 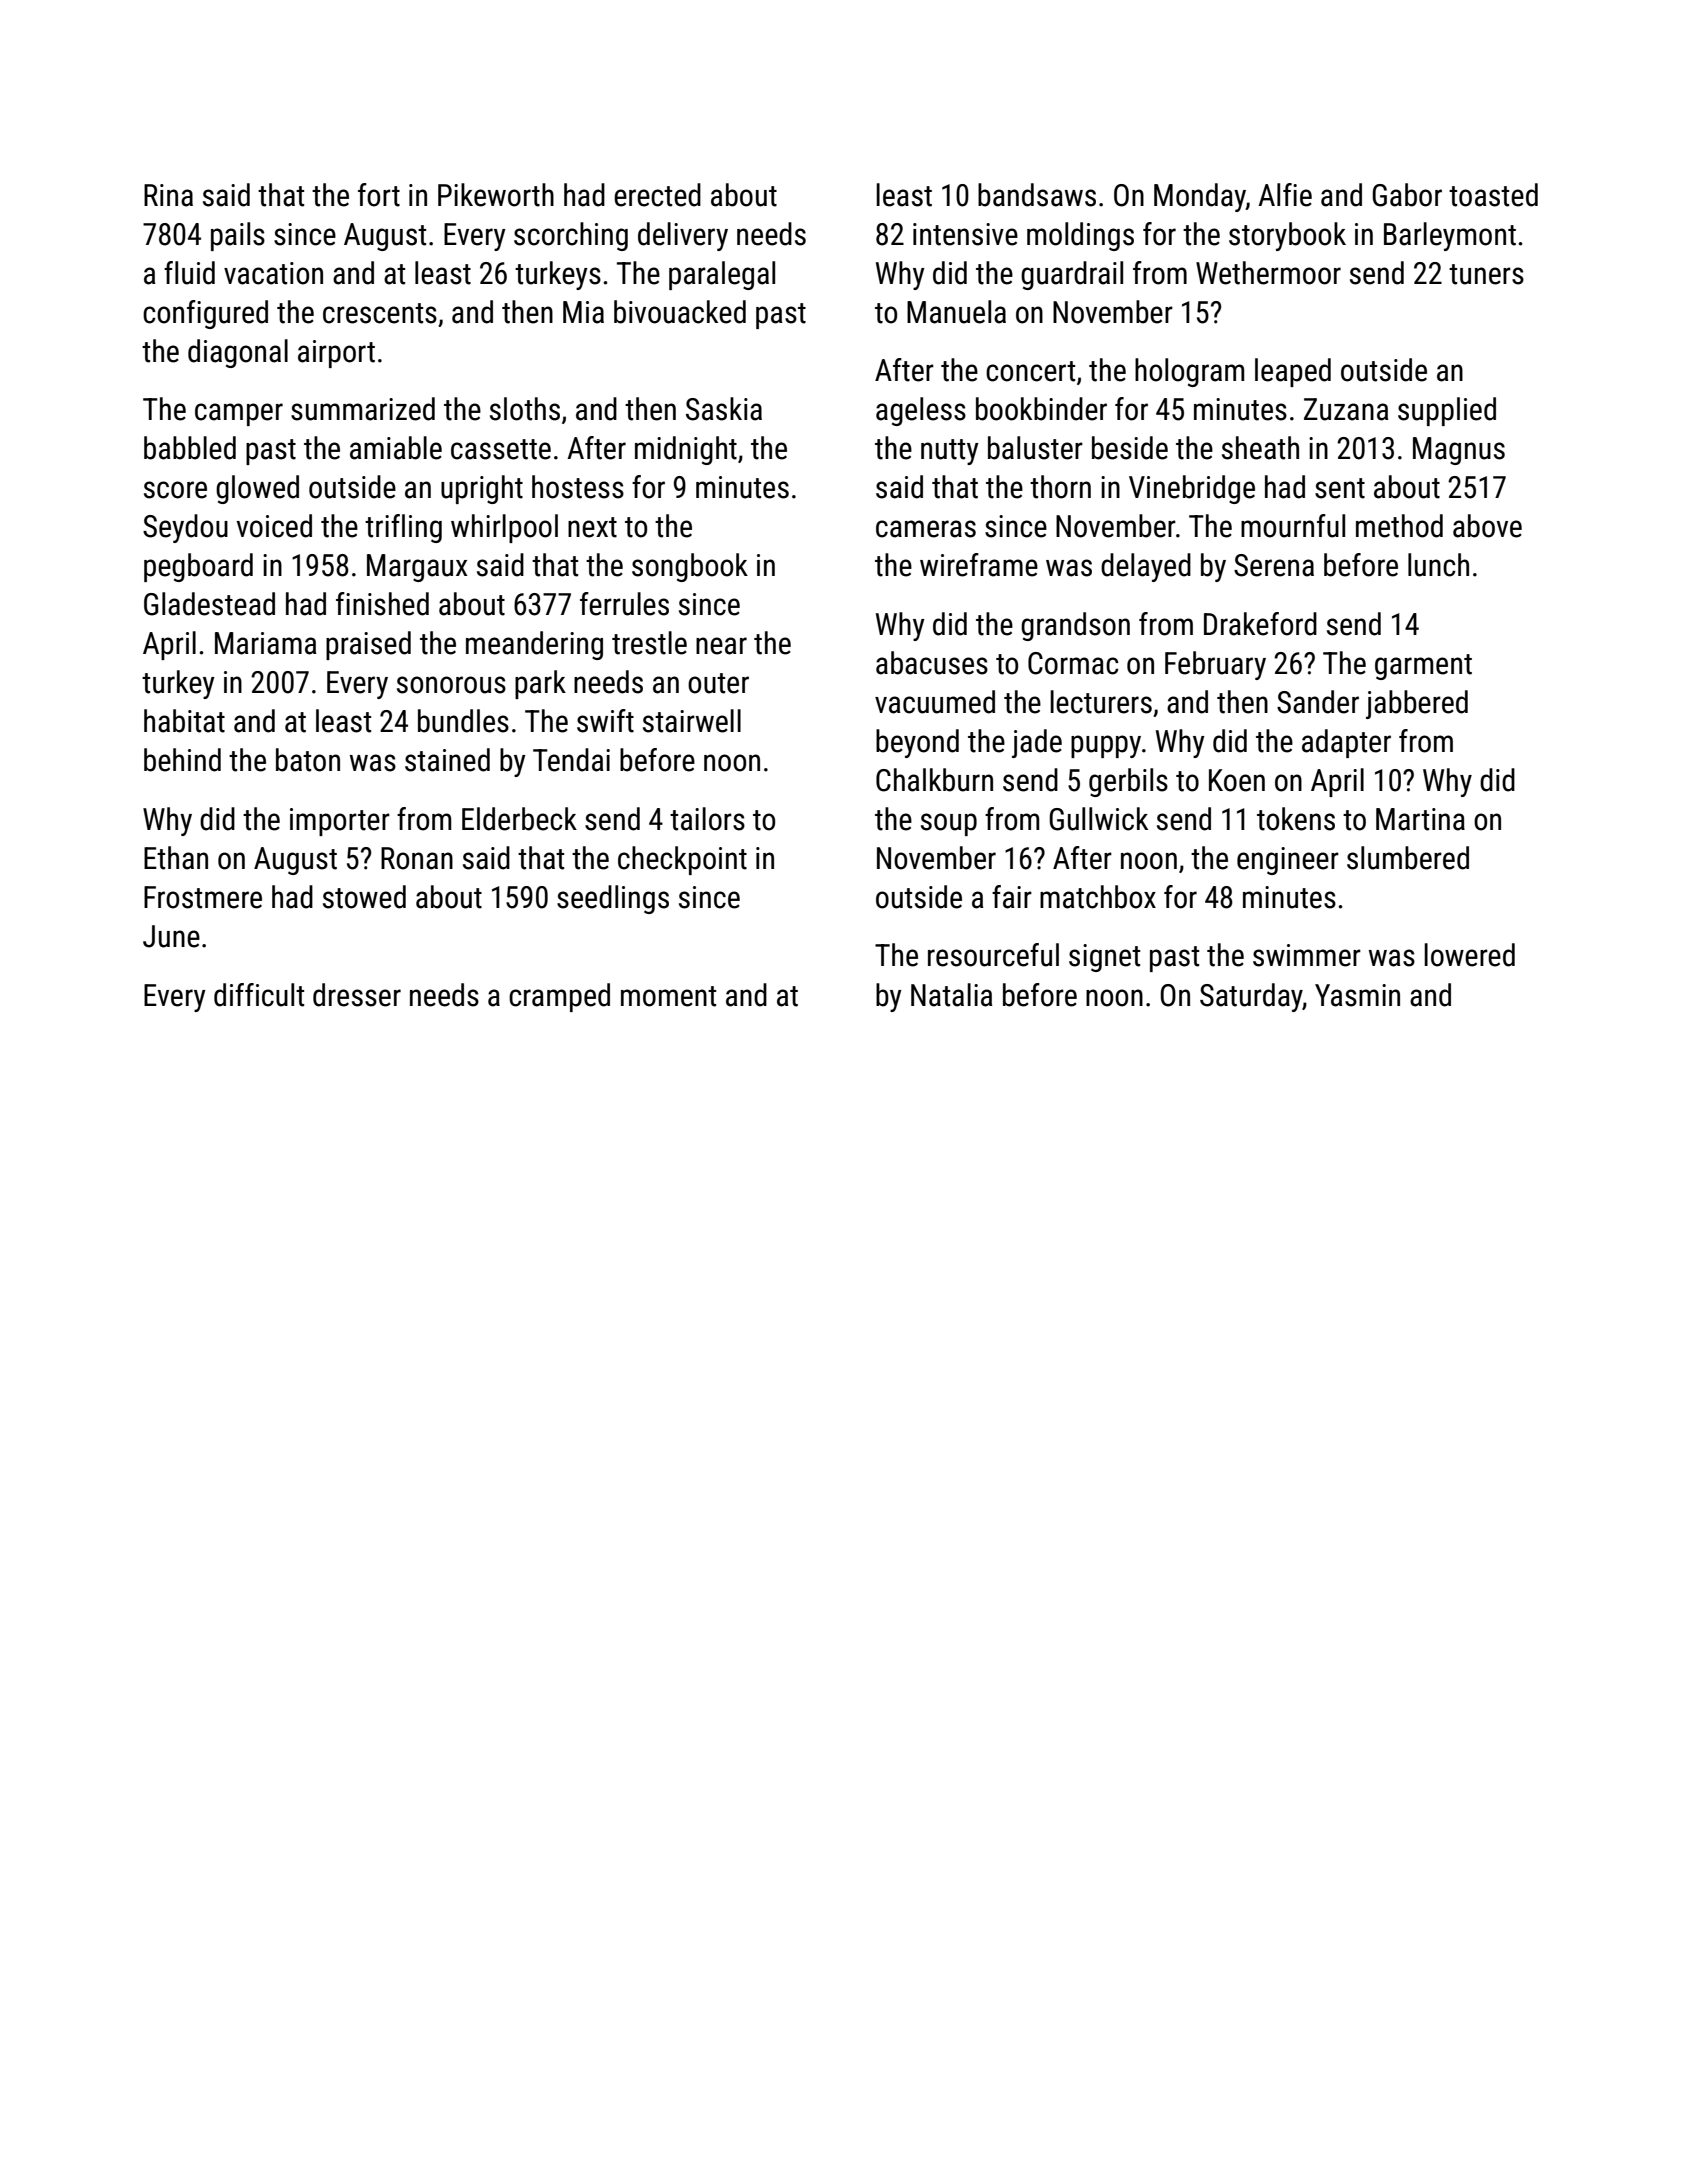 What do you see at coordinates (1293, 526) in the image?
I see `mournful` at bounding box center [1293, 526].
